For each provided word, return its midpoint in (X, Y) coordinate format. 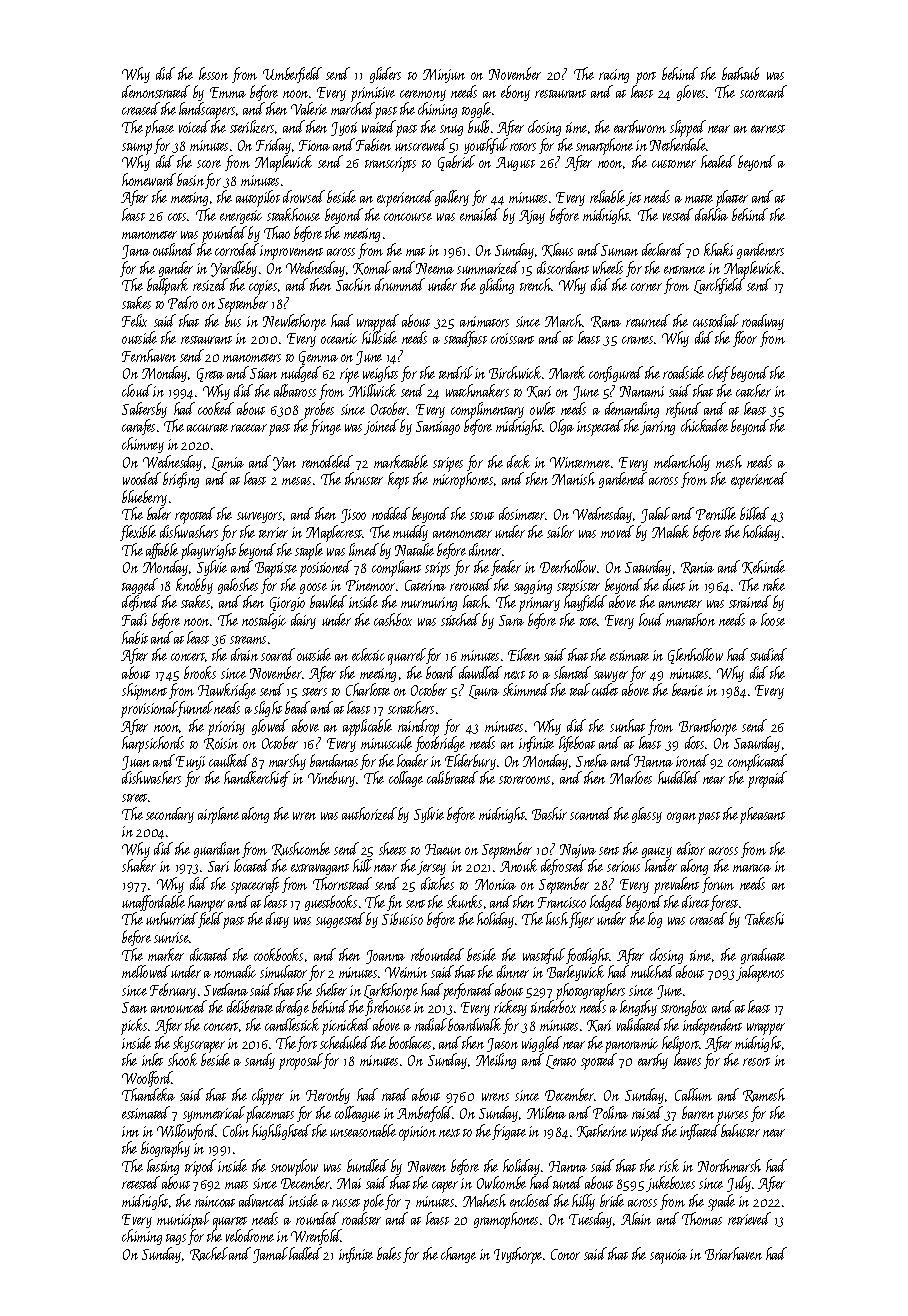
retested (141, 1182)
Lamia (228, 464)
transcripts (390, 164)
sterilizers (252, 126)
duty (277, 920)
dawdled (480, 672)
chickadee (704, 425)
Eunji (190, 763)
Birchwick (515, 372)
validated (640, 1024)
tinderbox (553, 1007)
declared (663, 249)
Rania (697, 568)
